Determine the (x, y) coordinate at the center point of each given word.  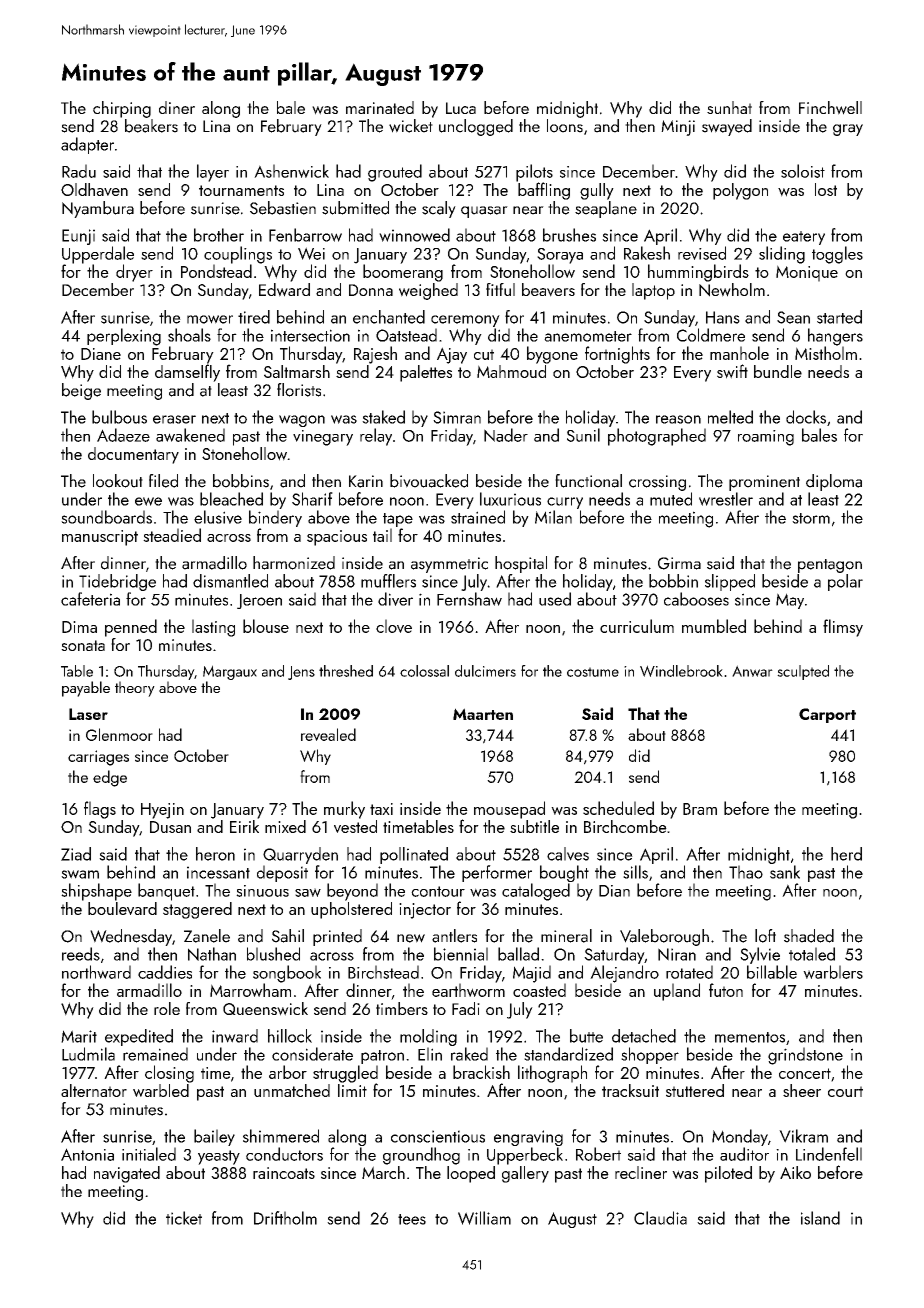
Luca (461, 108)
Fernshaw (469, 599)
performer (497, 873)
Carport (827, 715)
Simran (457, 417)
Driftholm (285, 1218)
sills (635, 872)
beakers (151, 126)
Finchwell (830, 108)
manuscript (100, 538)
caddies (165, 972)
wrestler (726, 499)
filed (163, 481)
